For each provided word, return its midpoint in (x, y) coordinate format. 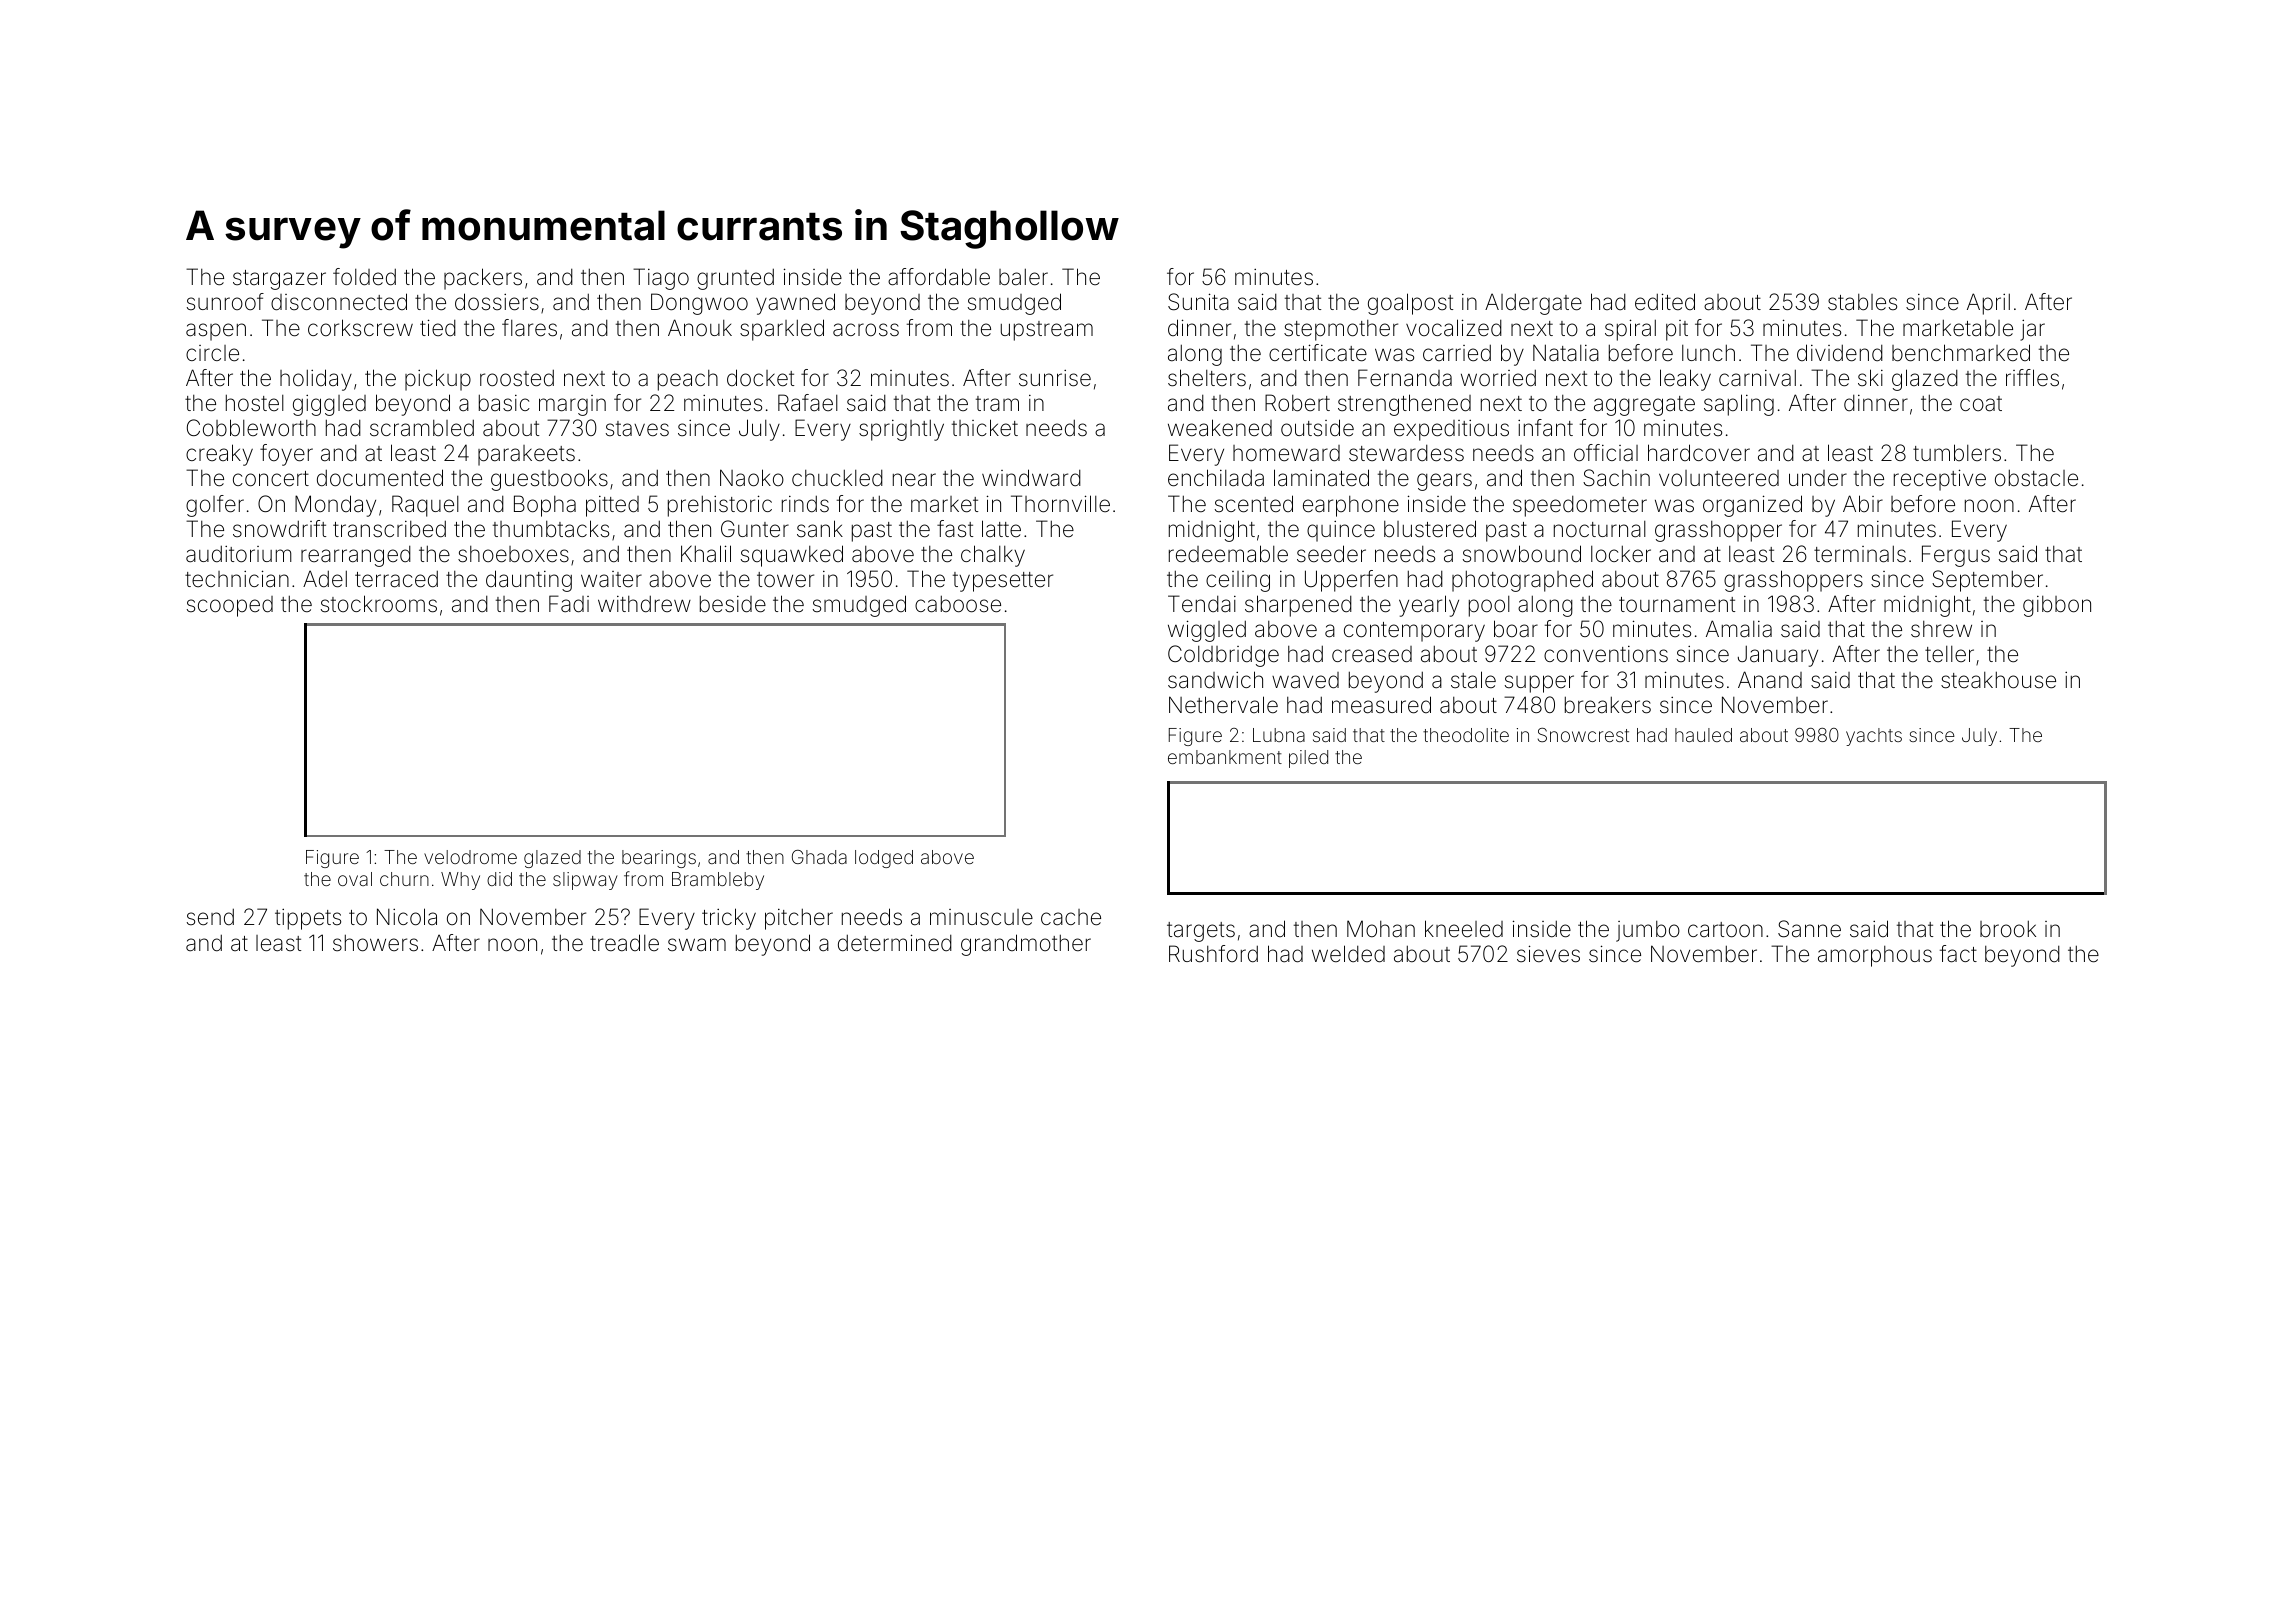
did (499, 879)
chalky (993, 556)
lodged (884, 859)
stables (1862, 302)
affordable (939, 277)
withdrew (644, 603)
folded (364, 277)
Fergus (1956, 556)
